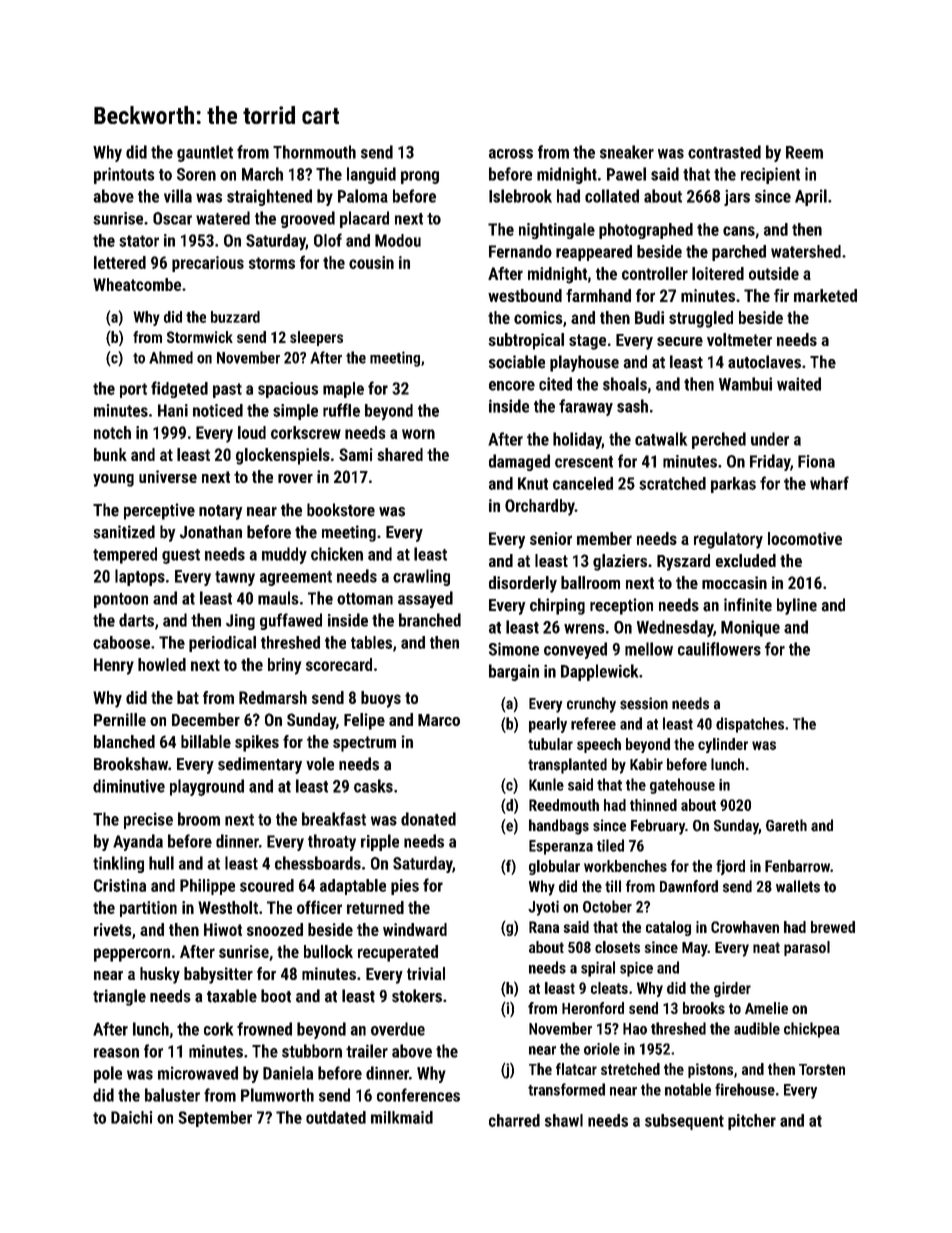 This document has height=1233, width=952. What do you see at coordinates (825, 295) in the document?
I see `marketed` at bounding box center [825, 295].
